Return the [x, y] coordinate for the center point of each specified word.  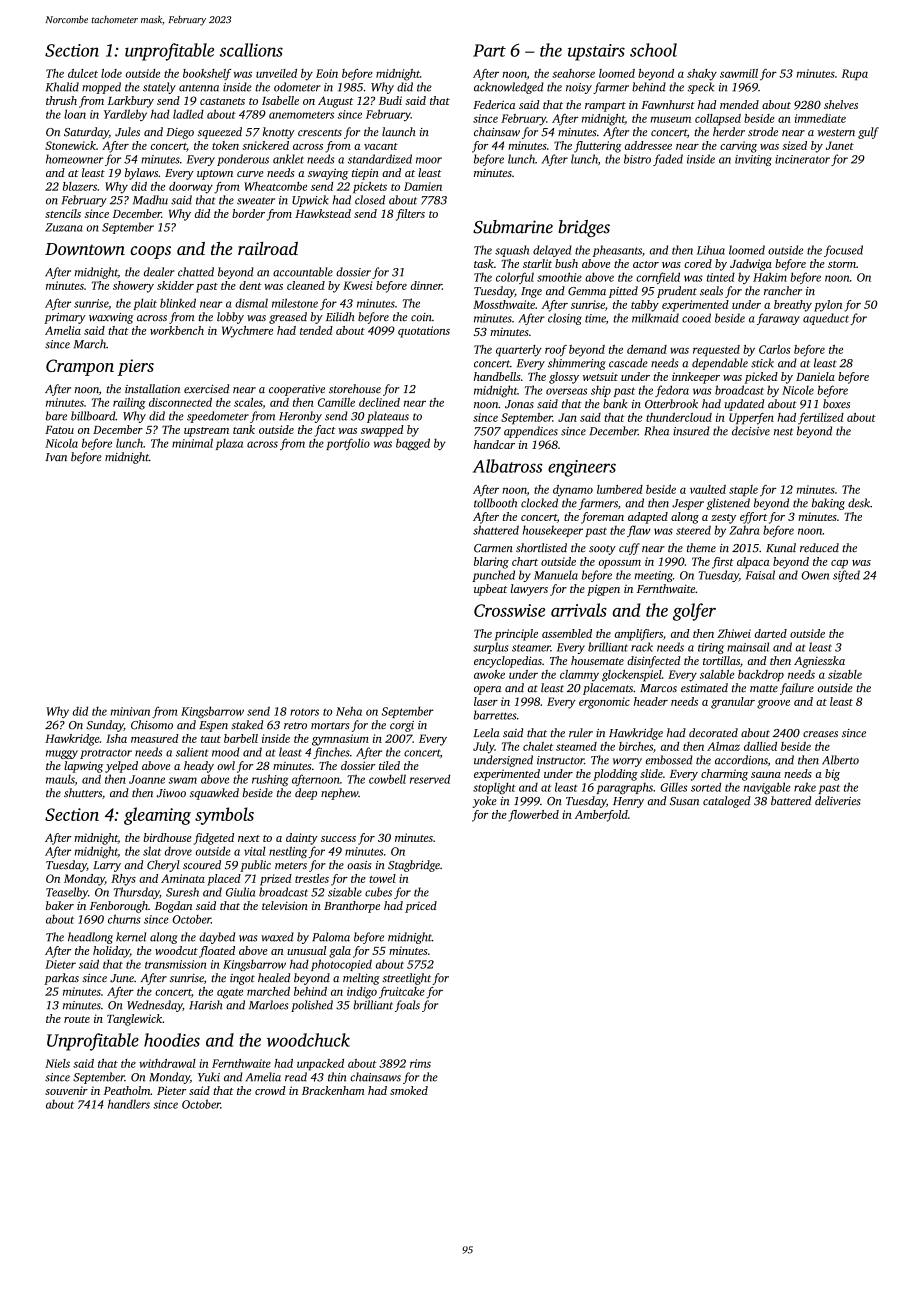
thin [337, 1077]
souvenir [66, 1090]
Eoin [327, 73]
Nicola [61, 443]
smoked [409, 1090]
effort [753, 518]
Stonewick [70, 145]
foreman [602, 518]
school [653, 50]
